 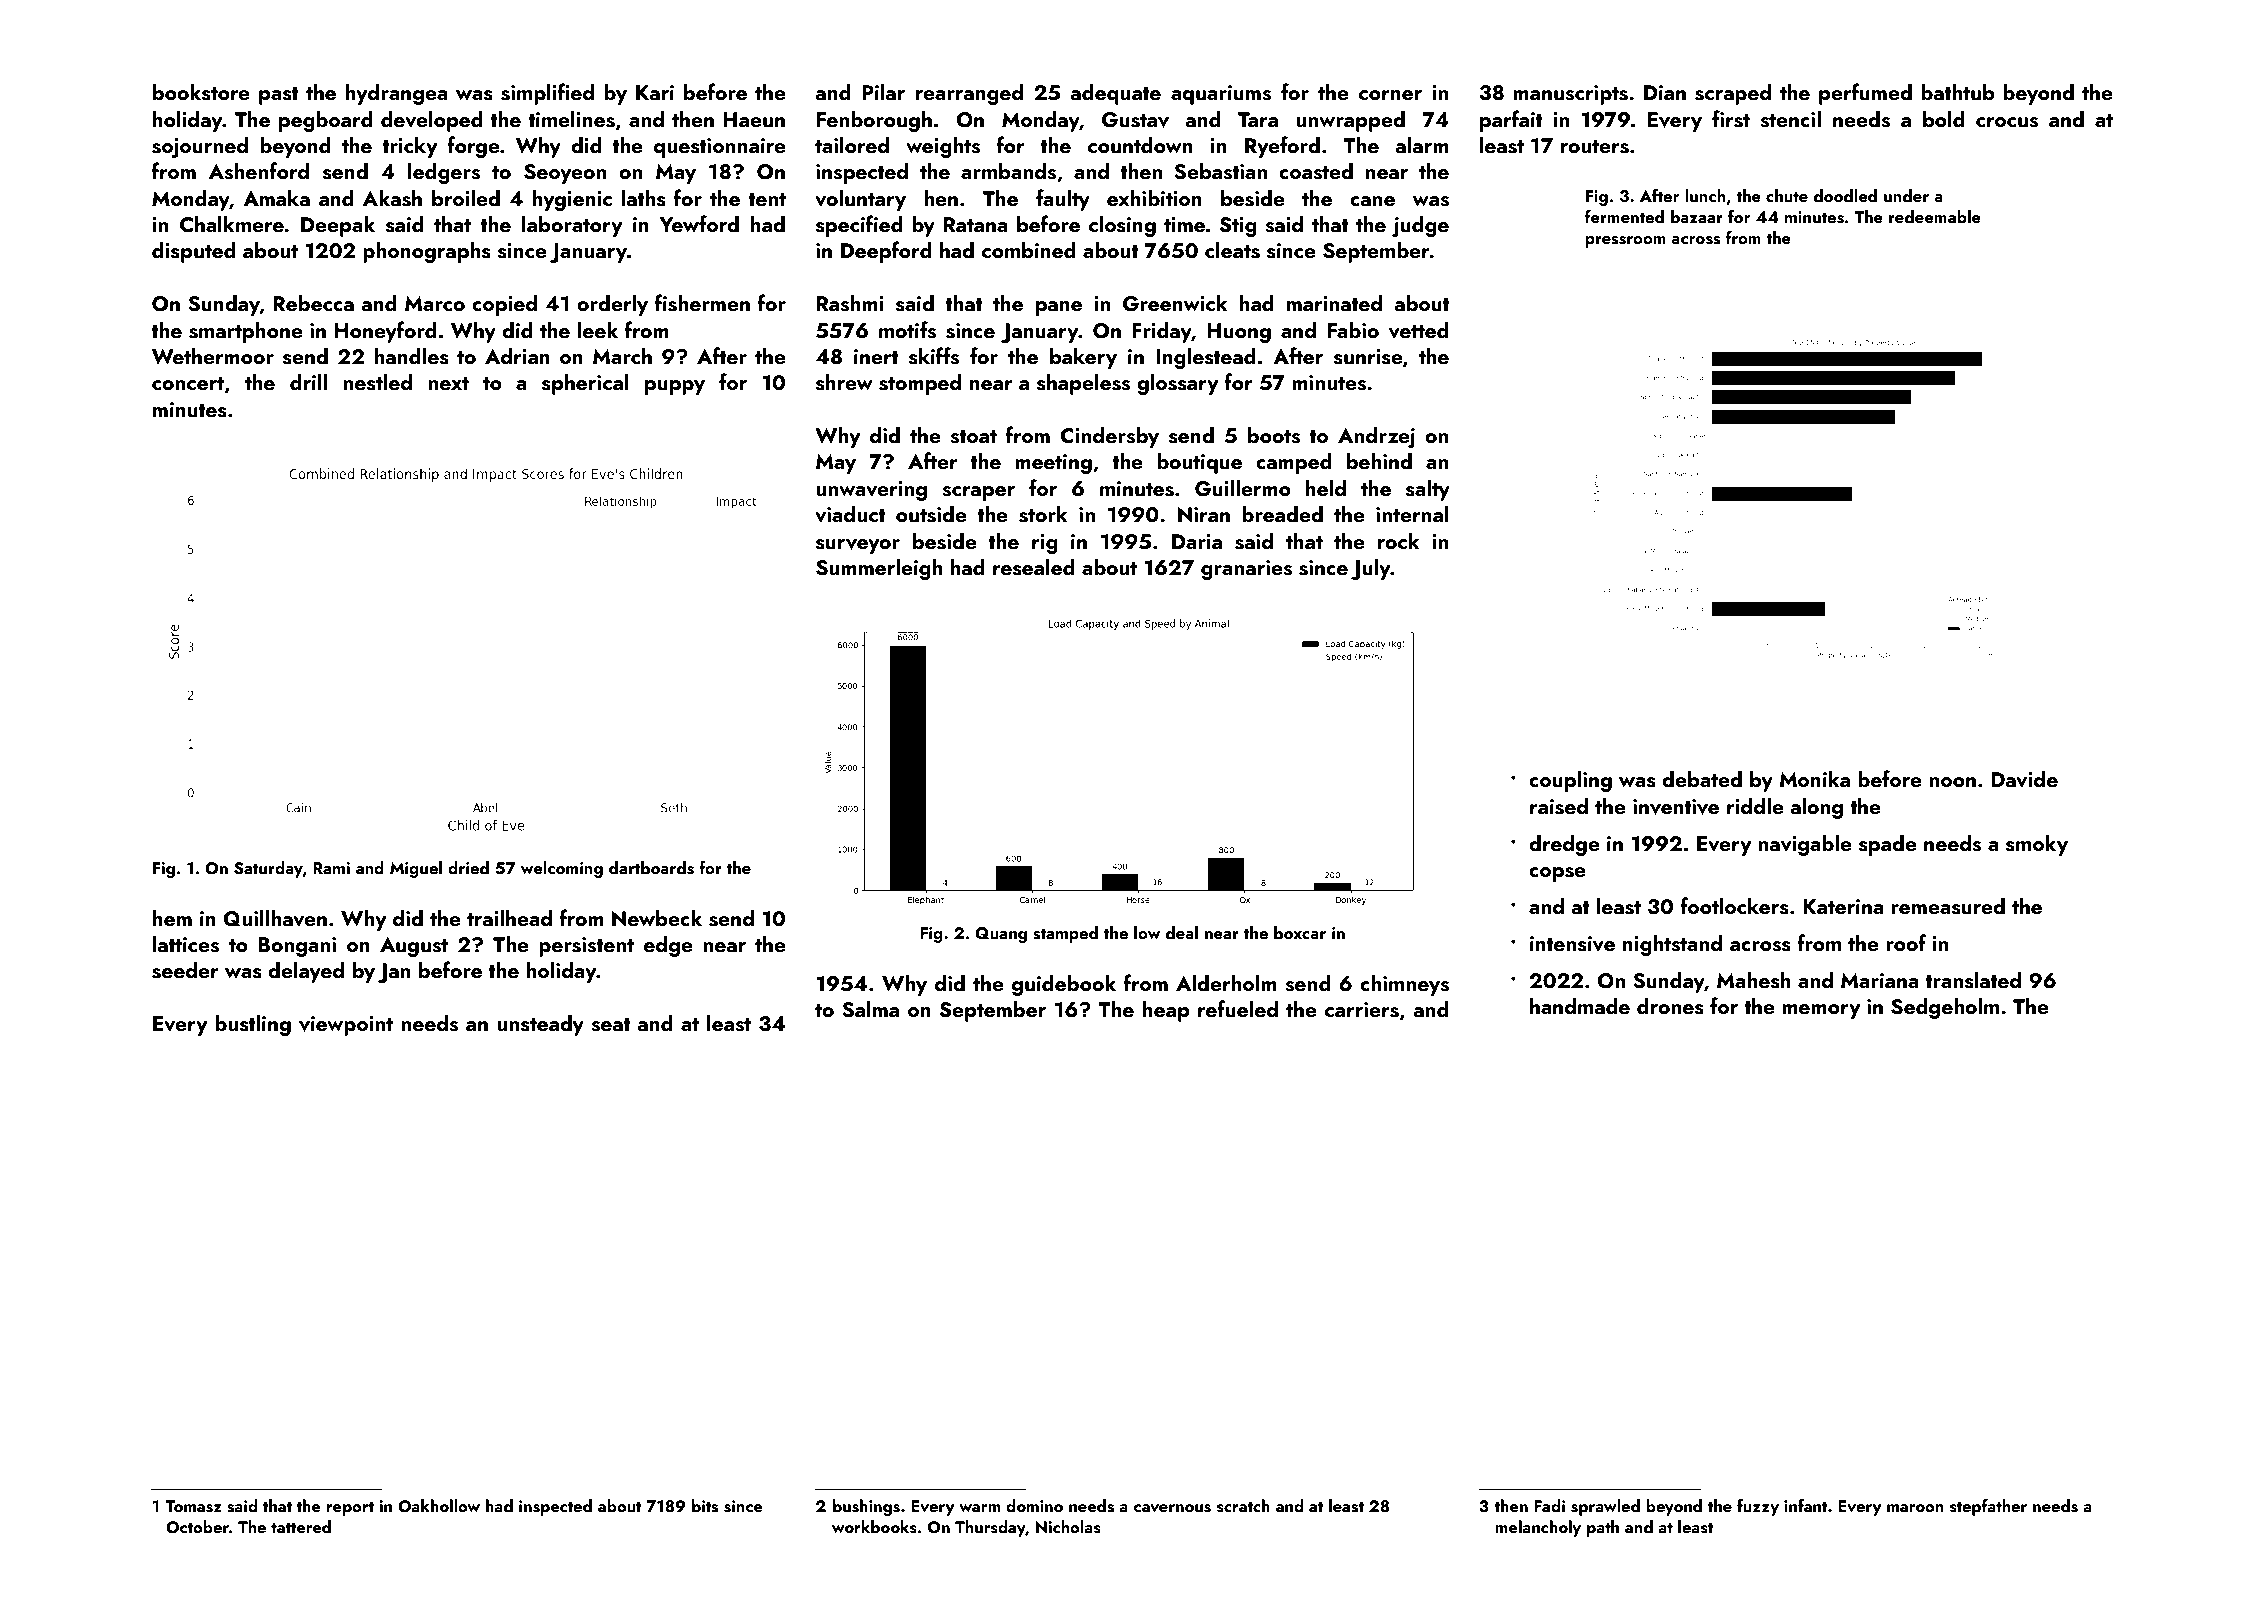 I want to click on melancholy, so click(x=1538, y=1528).
